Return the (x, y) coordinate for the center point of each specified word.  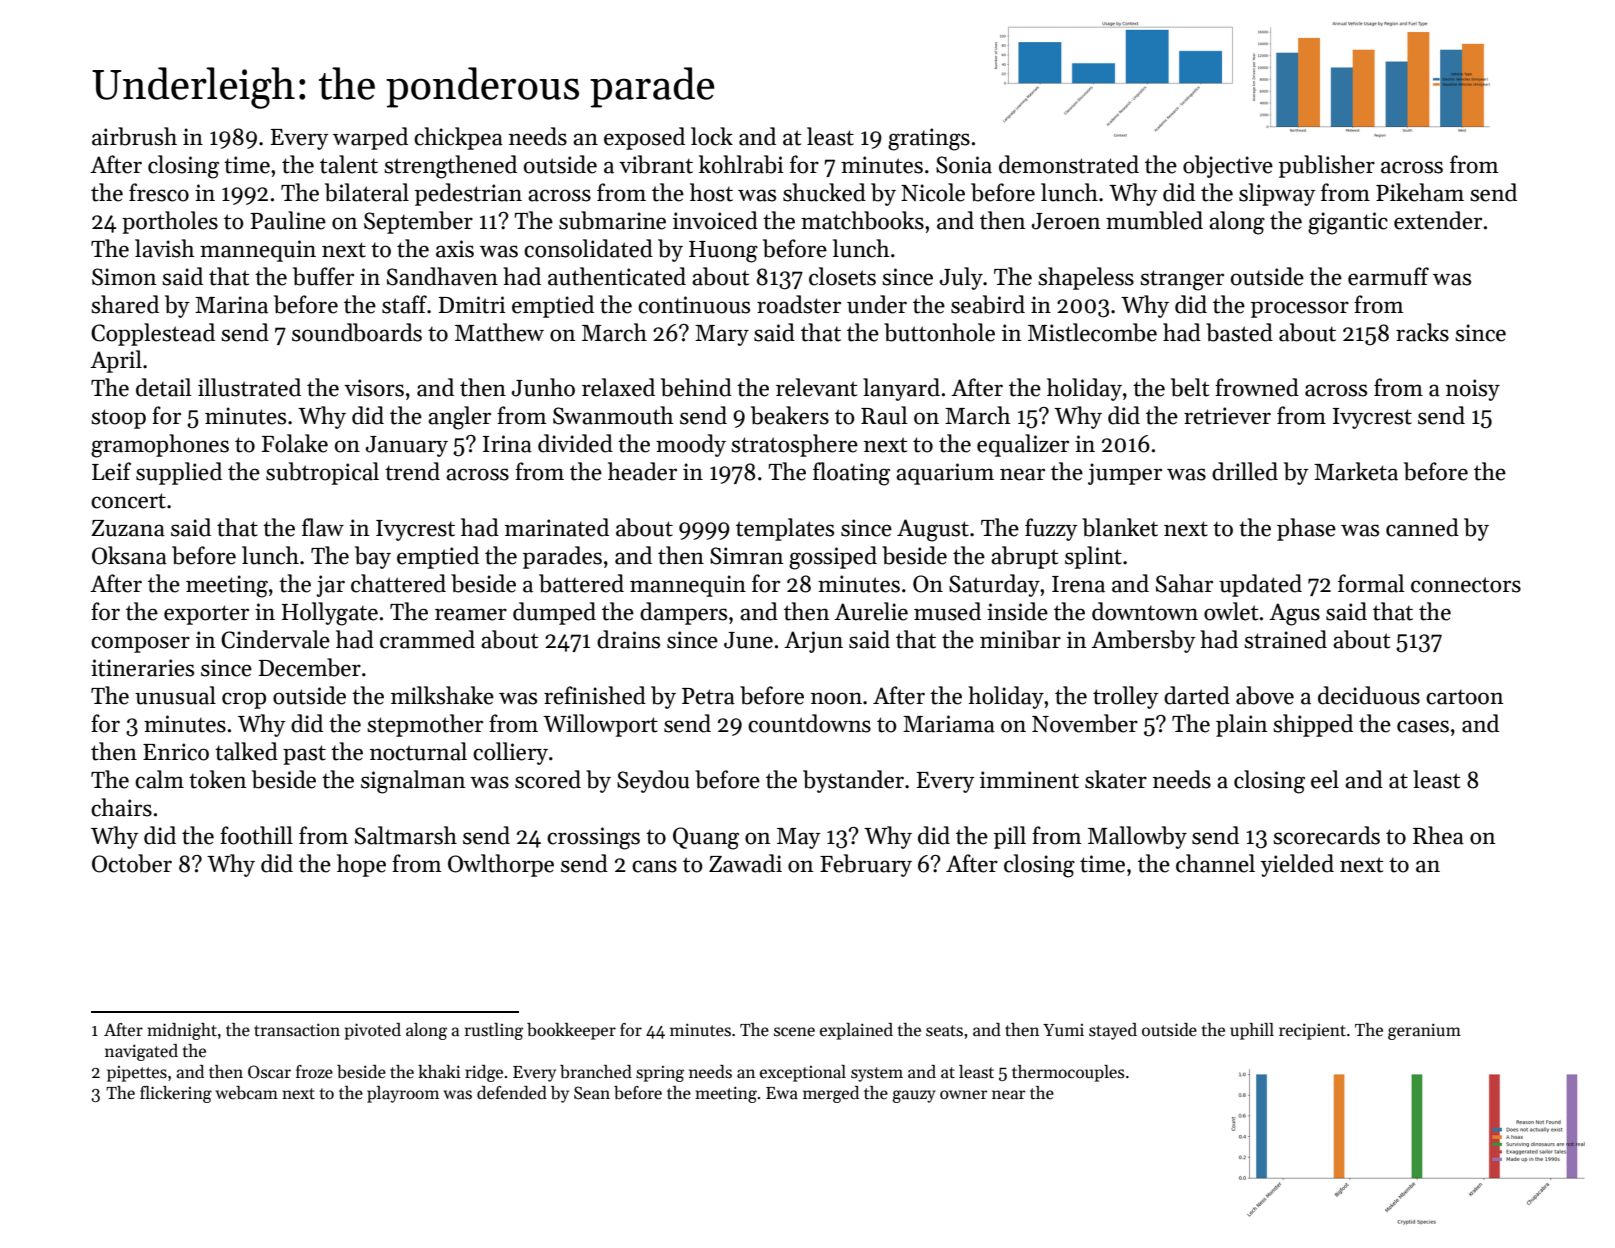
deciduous (1369, 695)
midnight (182, 1031)
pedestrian (468, 194)
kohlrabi (741, 164)
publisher (1327, 166)
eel (1325, 779)
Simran (747, 556)
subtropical (322, 473)
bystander (853, 781)
